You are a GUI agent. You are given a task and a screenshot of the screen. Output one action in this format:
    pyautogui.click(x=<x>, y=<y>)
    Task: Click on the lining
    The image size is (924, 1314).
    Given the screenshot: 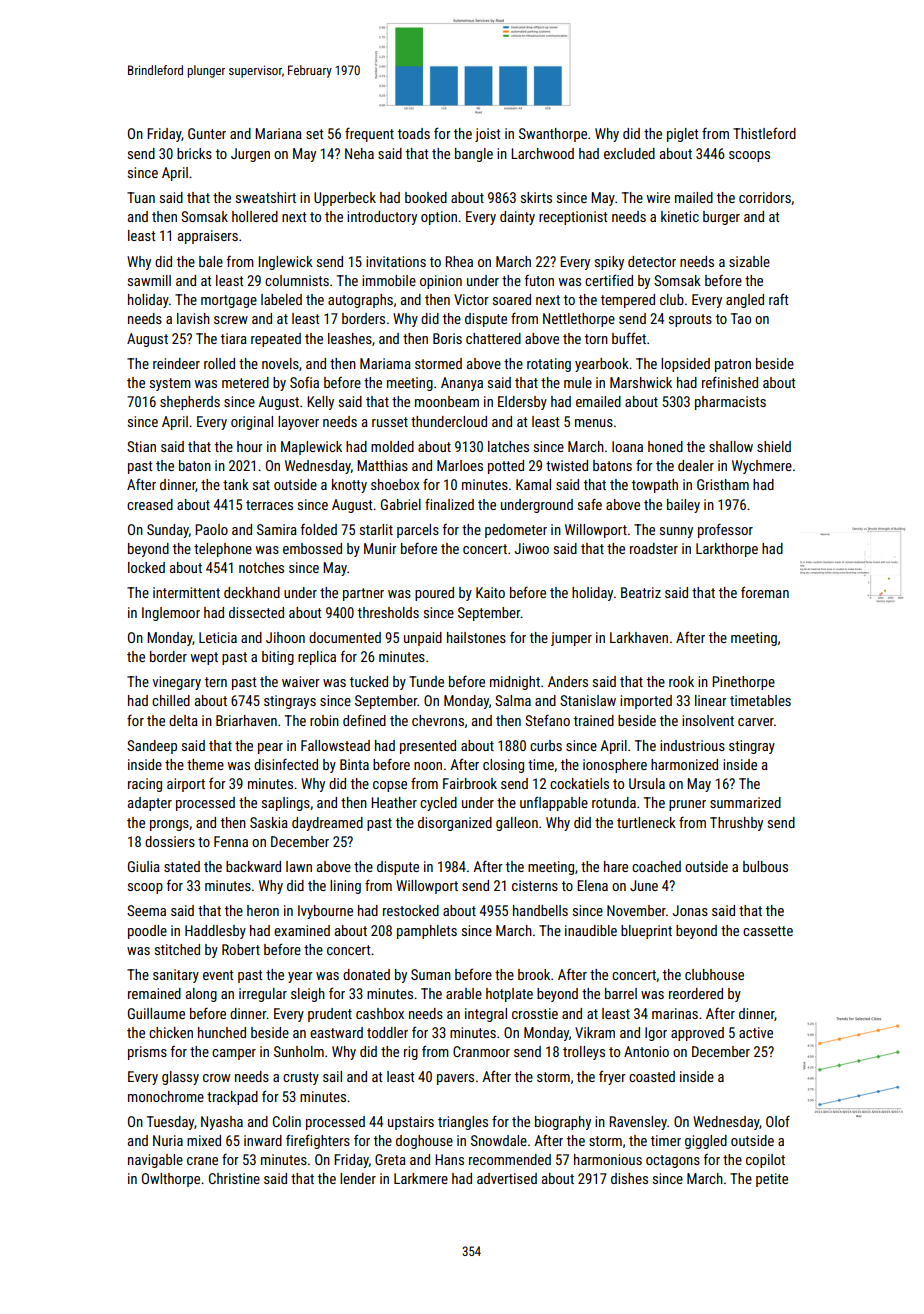 What is the action you would take?
    pyautogui.click(x=345, y=887)
